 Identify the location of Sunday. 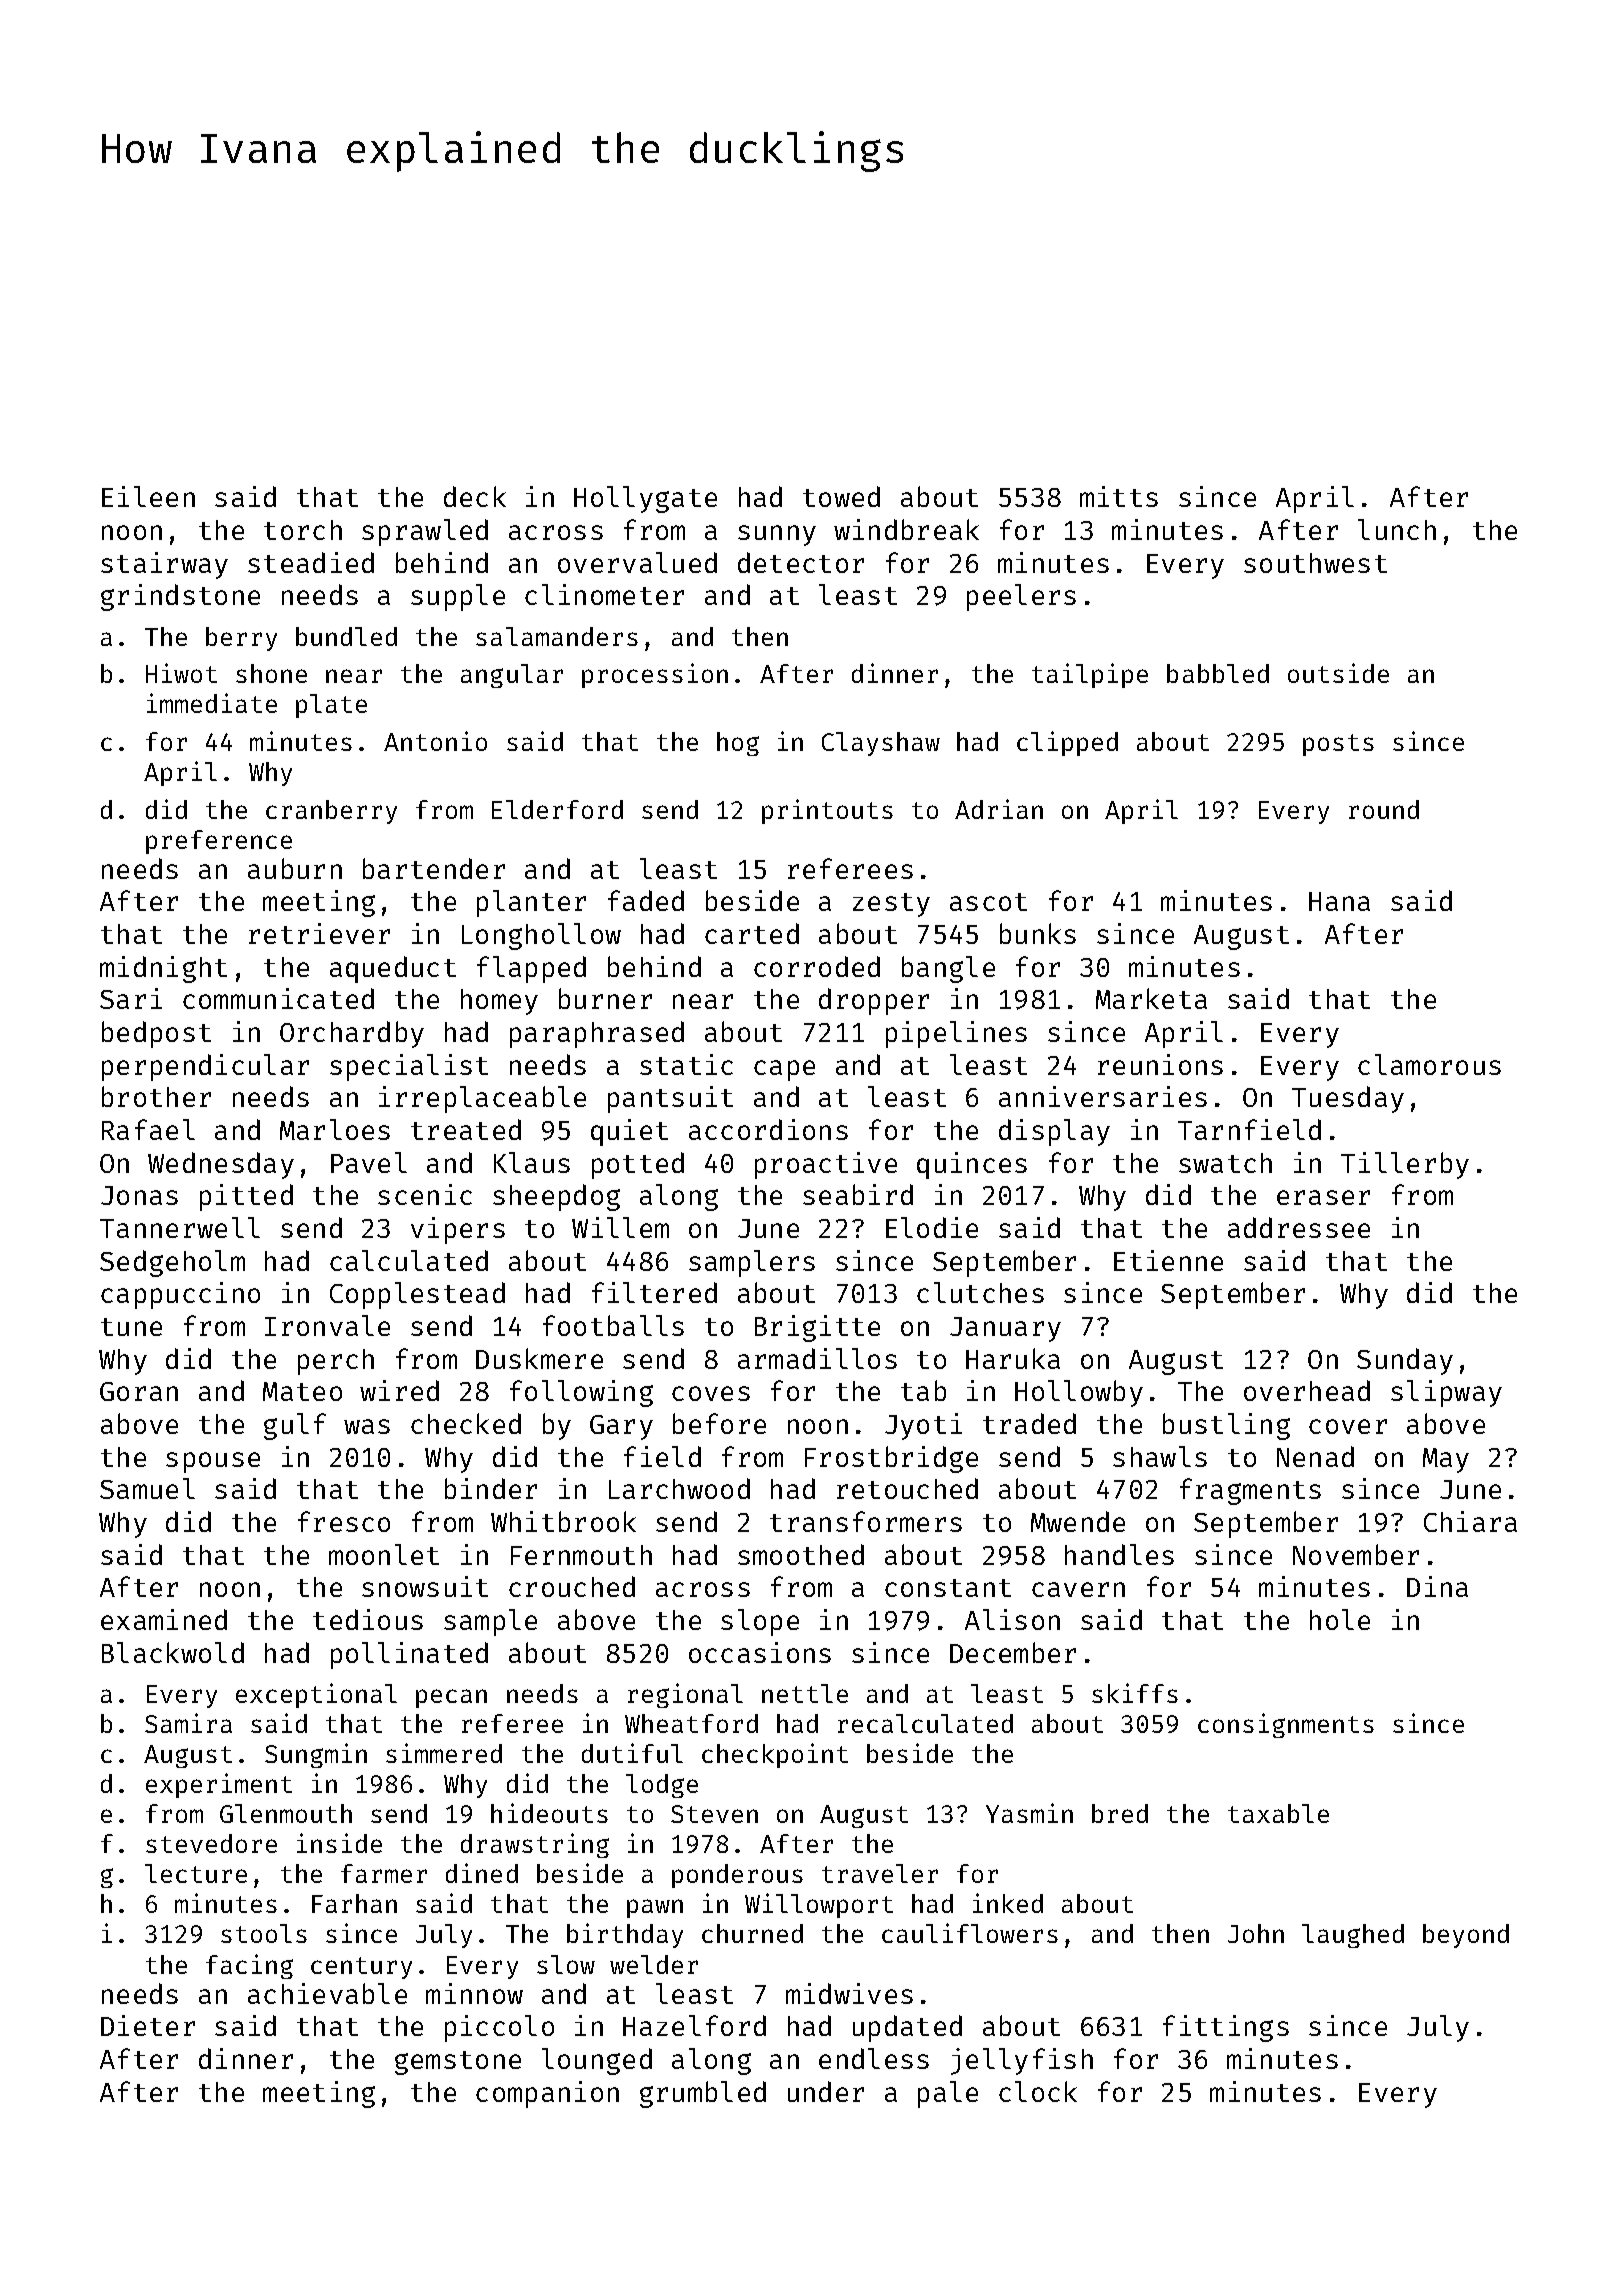
(1405, 1361).
